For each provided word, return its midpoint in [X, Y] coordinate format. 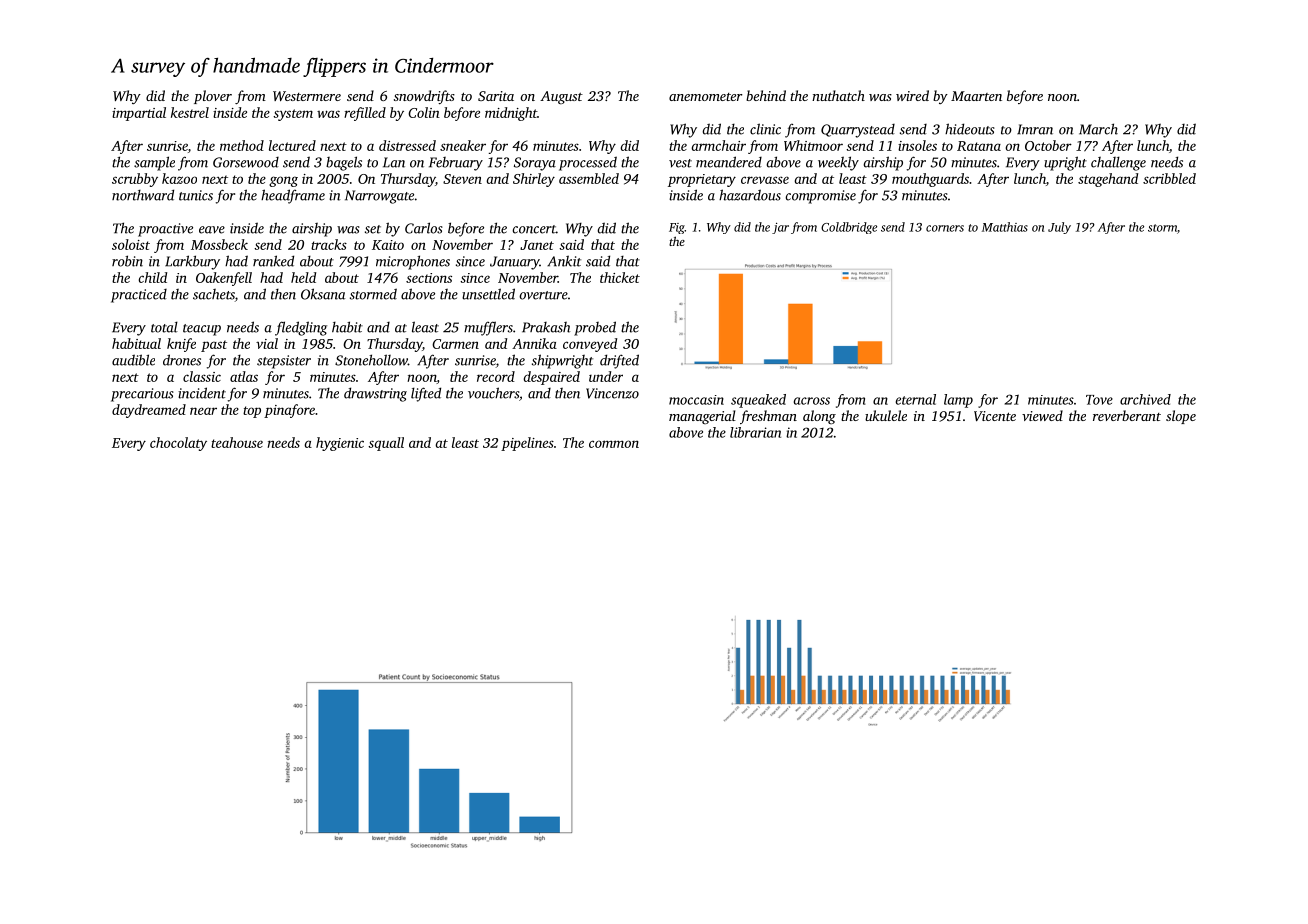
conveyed [590, 345]
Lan [394, 162]
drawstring [375, 394]
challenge [1118, 163]
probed [595, 328]
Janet [537, 245]
